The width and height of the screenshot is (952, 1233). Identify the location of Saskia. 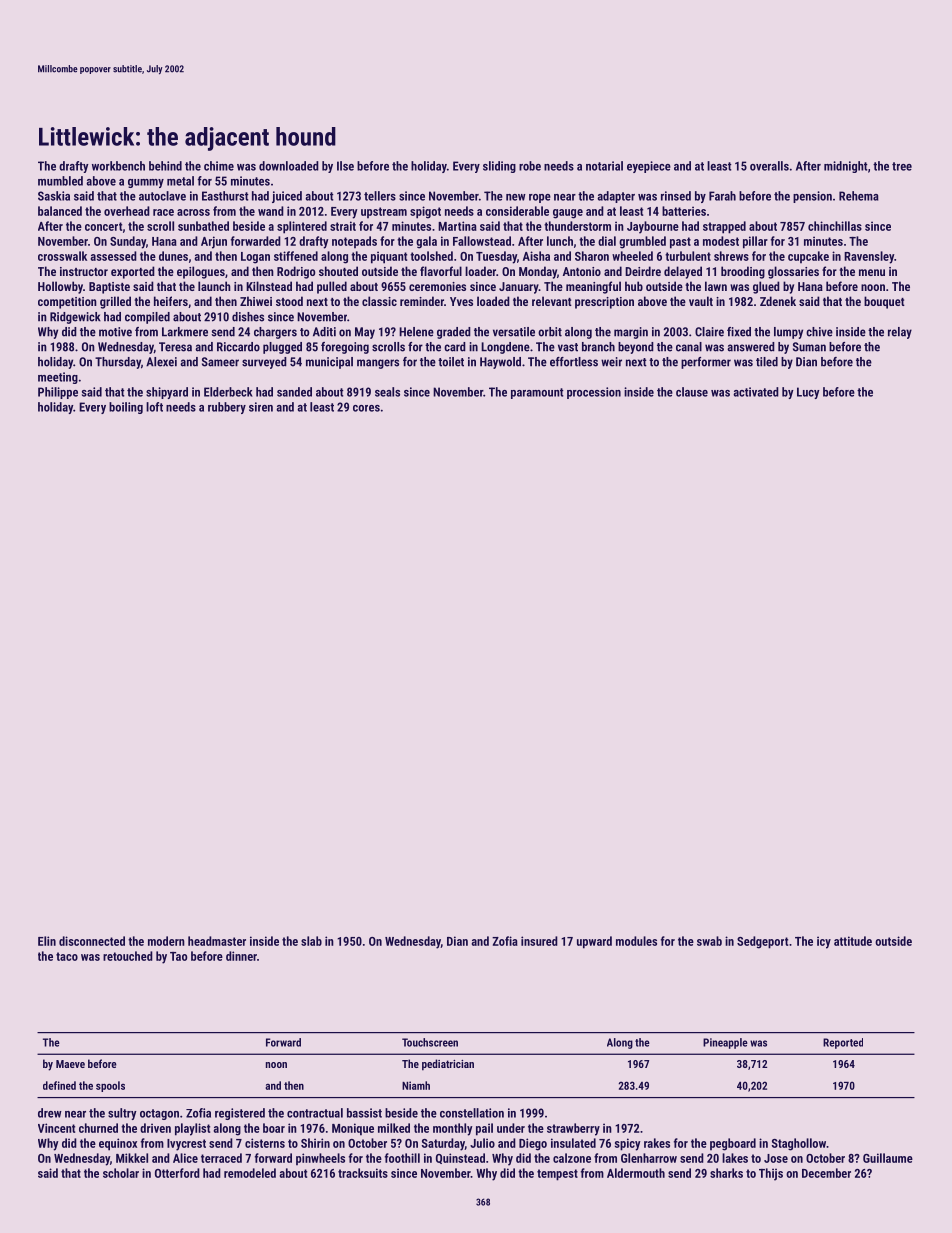
(54, 196).
